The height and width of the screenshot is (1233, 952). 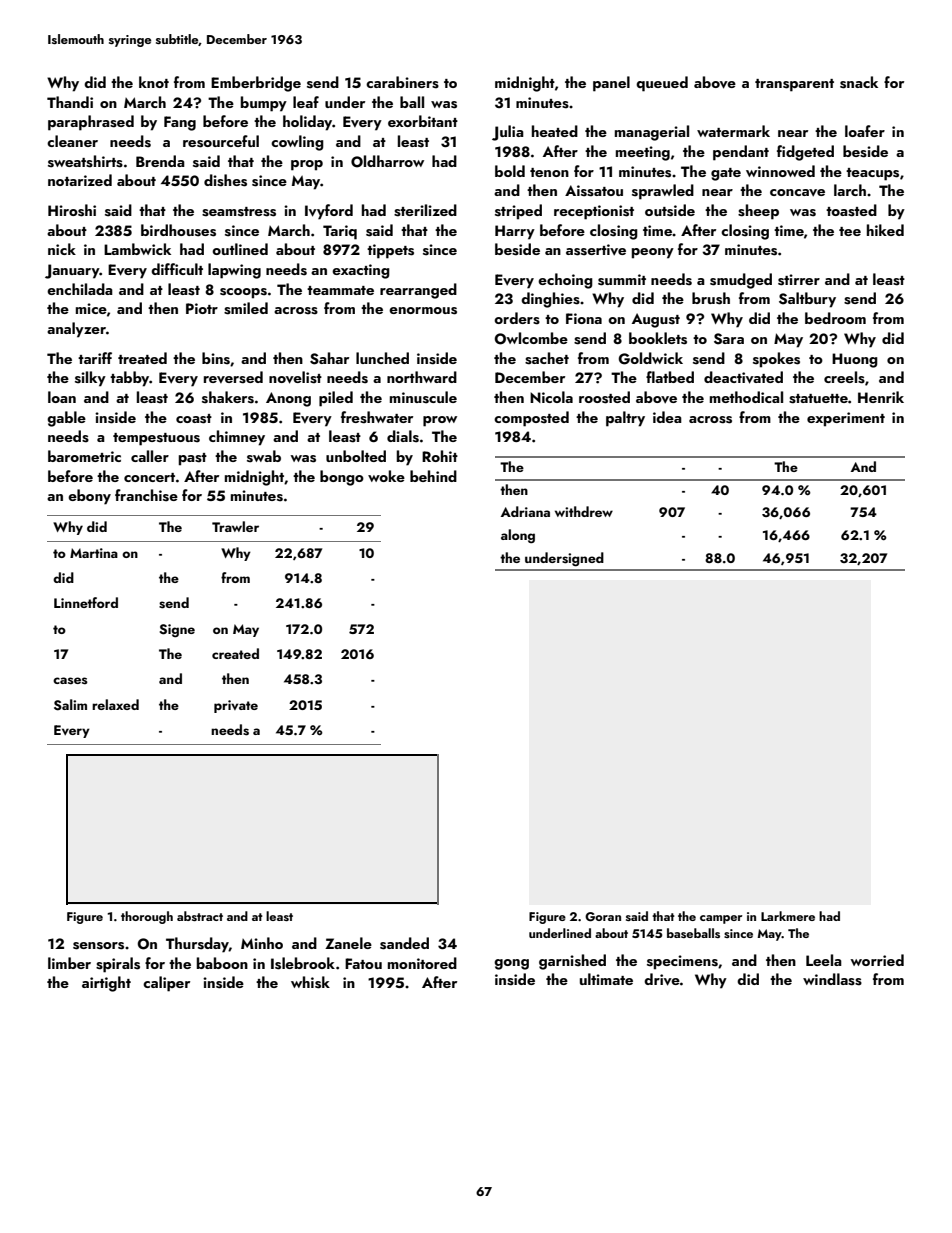 I want to click on sterilized, so click(x=425, y=210).
